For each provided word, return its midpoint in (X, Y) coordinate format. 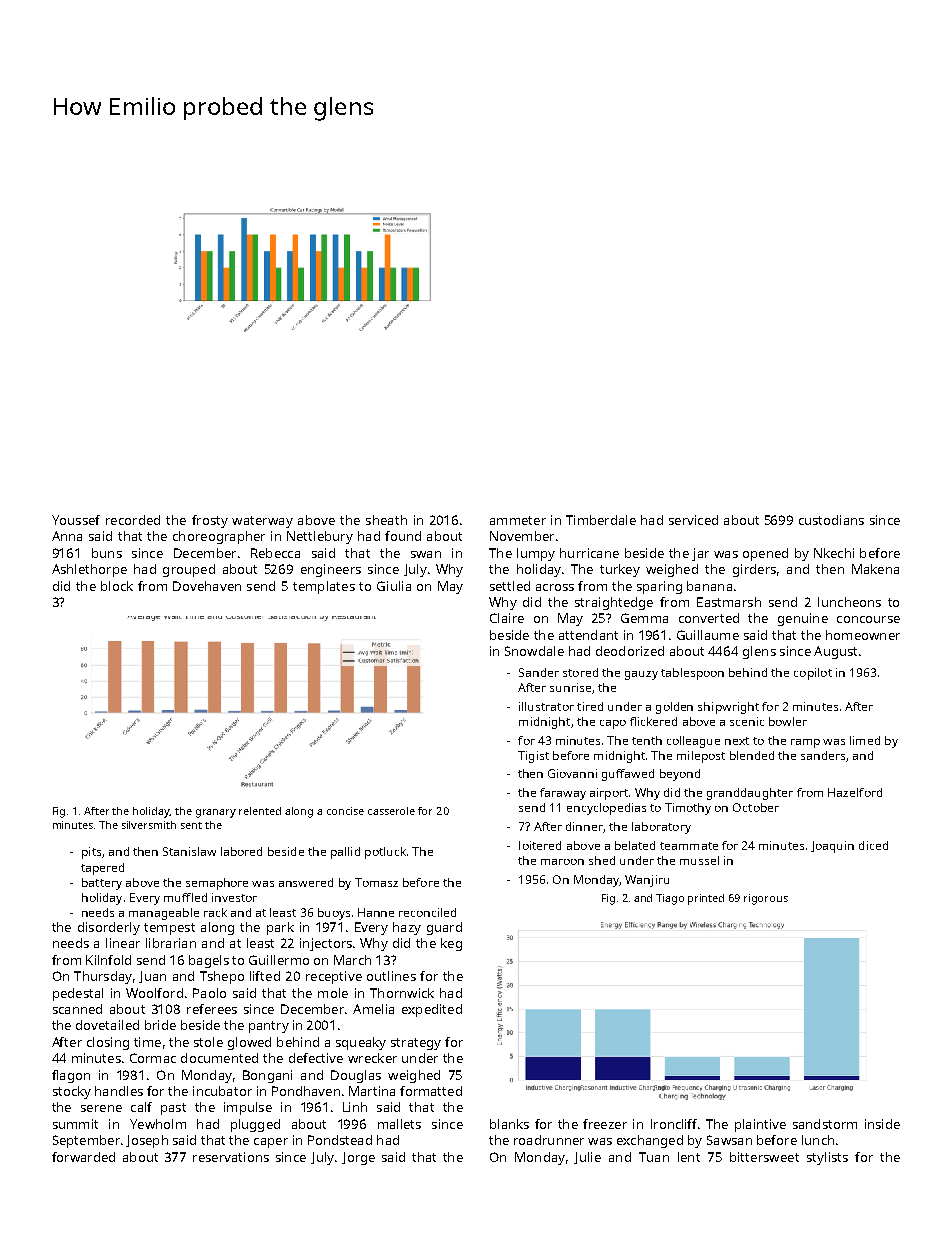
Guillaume (708, 635)
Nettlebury (320, 537)
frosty (210, 521)
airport (609, 794)
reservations (231, 1157)
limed (865, 740)
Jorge (358, 1158)
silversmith (149, 825)
